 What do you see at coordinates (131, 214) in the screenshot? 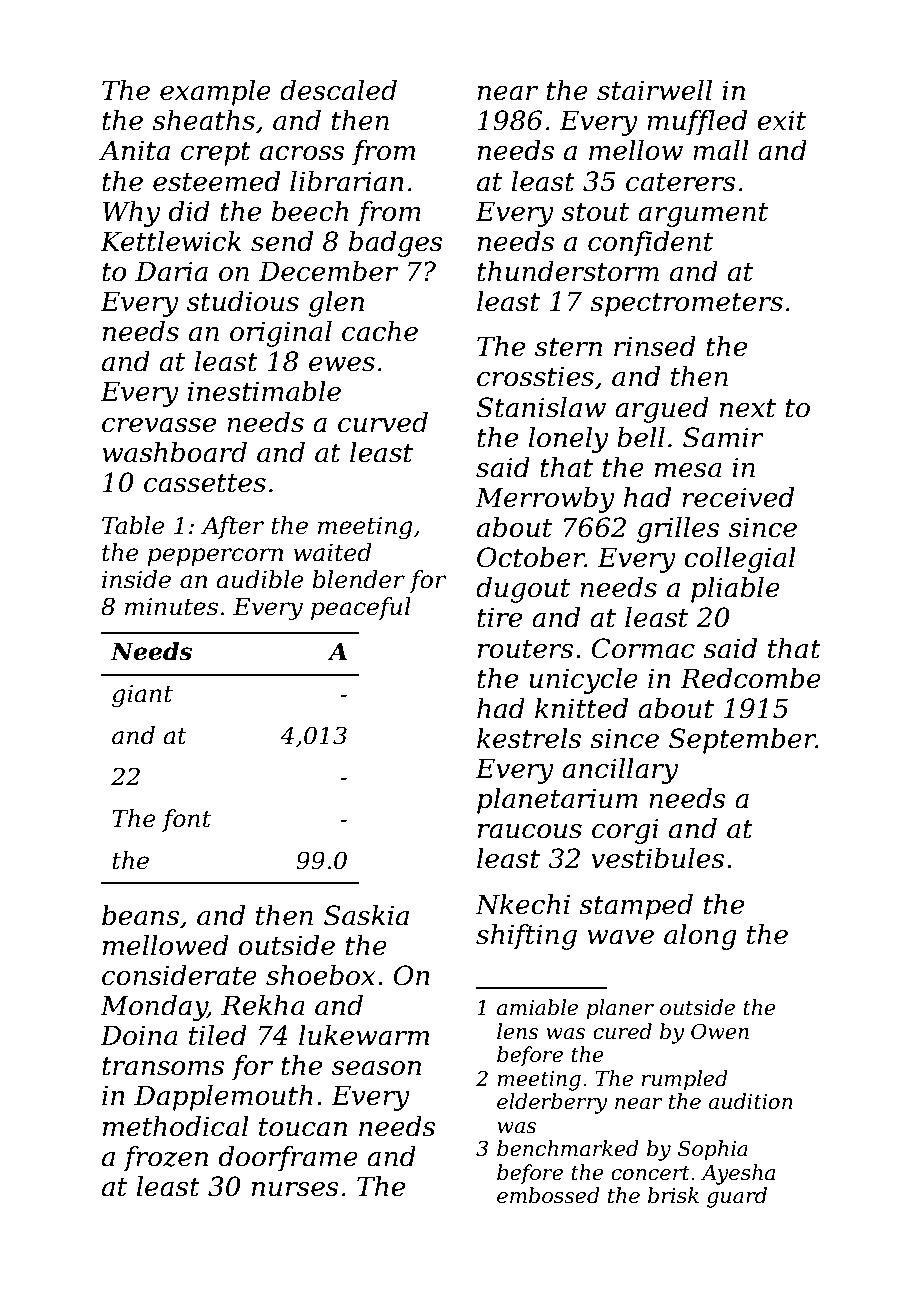
I see `Why` at bounding box center [131, 214].
